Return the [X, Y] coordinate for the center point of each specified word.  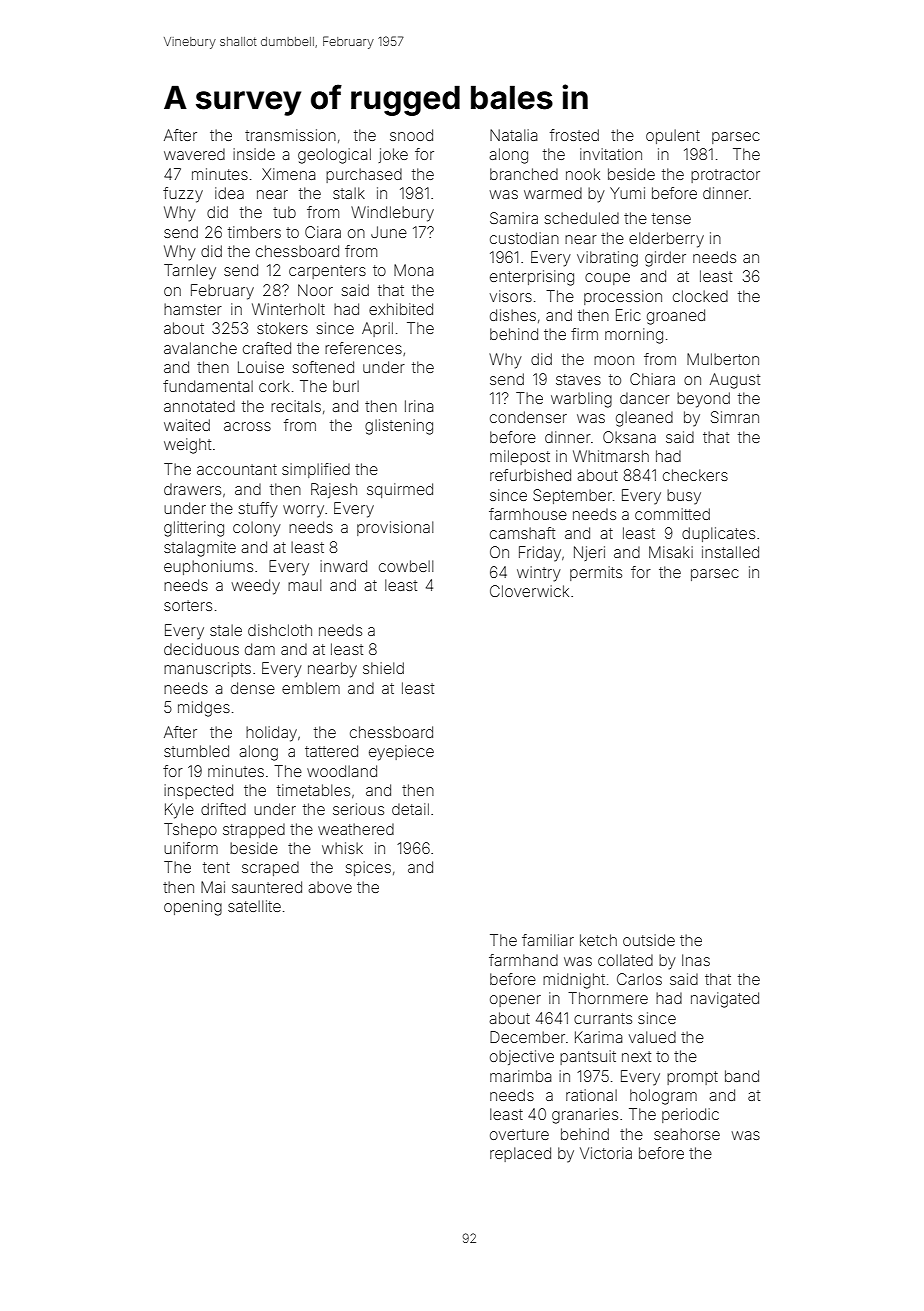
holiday [271, 734]
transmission [290, 135]
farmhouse [528, 514]
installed [730, 552]
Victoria [606, 1153]
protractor [725, 176]
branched [524, 174]
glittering [194, 529]
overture [519, 1134]
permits [596, 573]
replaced [520, 1154]
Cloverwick [529, 591]
